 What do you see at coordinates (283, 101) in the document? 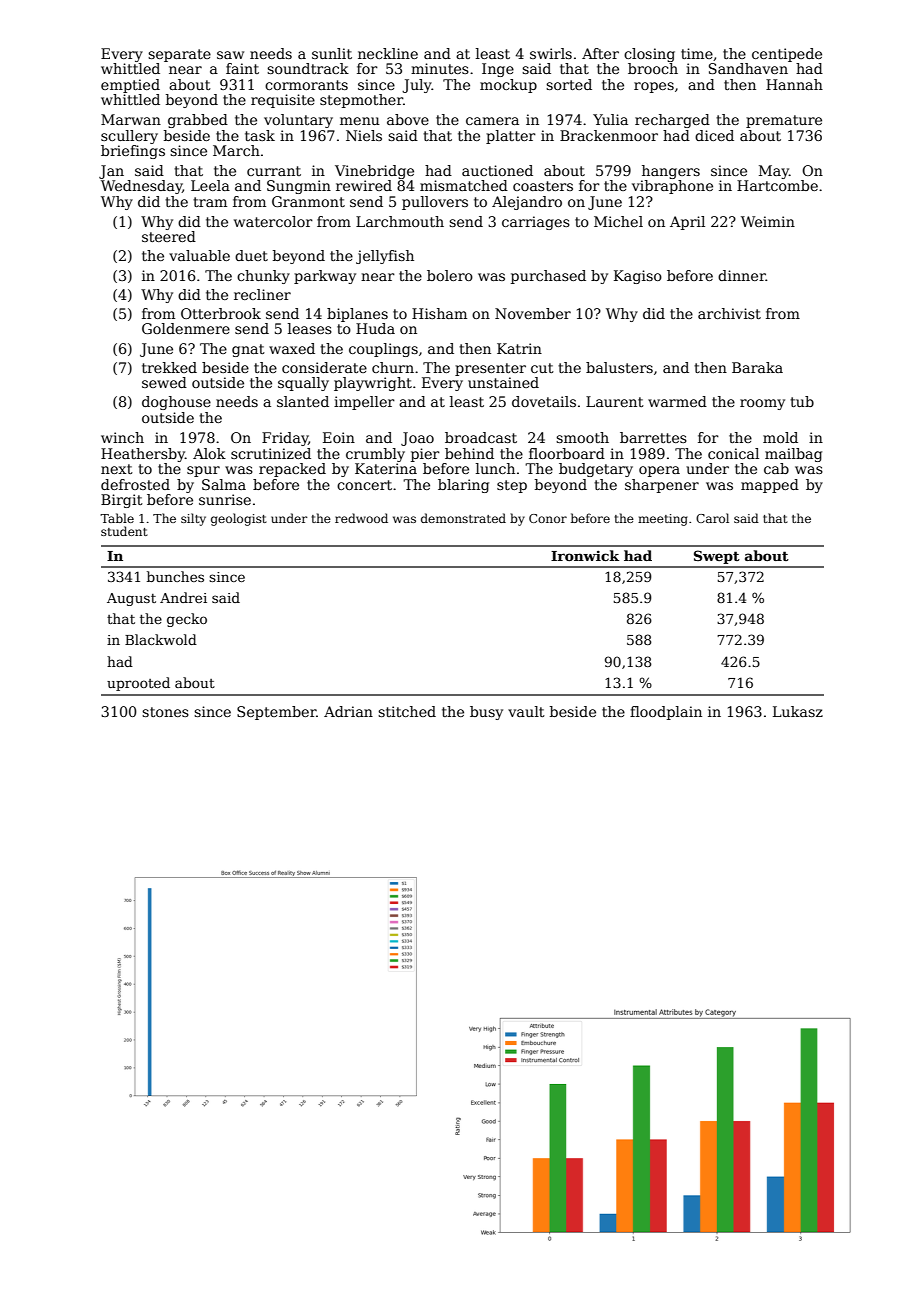
I see `requisite` at bounding box center [283, 101].
